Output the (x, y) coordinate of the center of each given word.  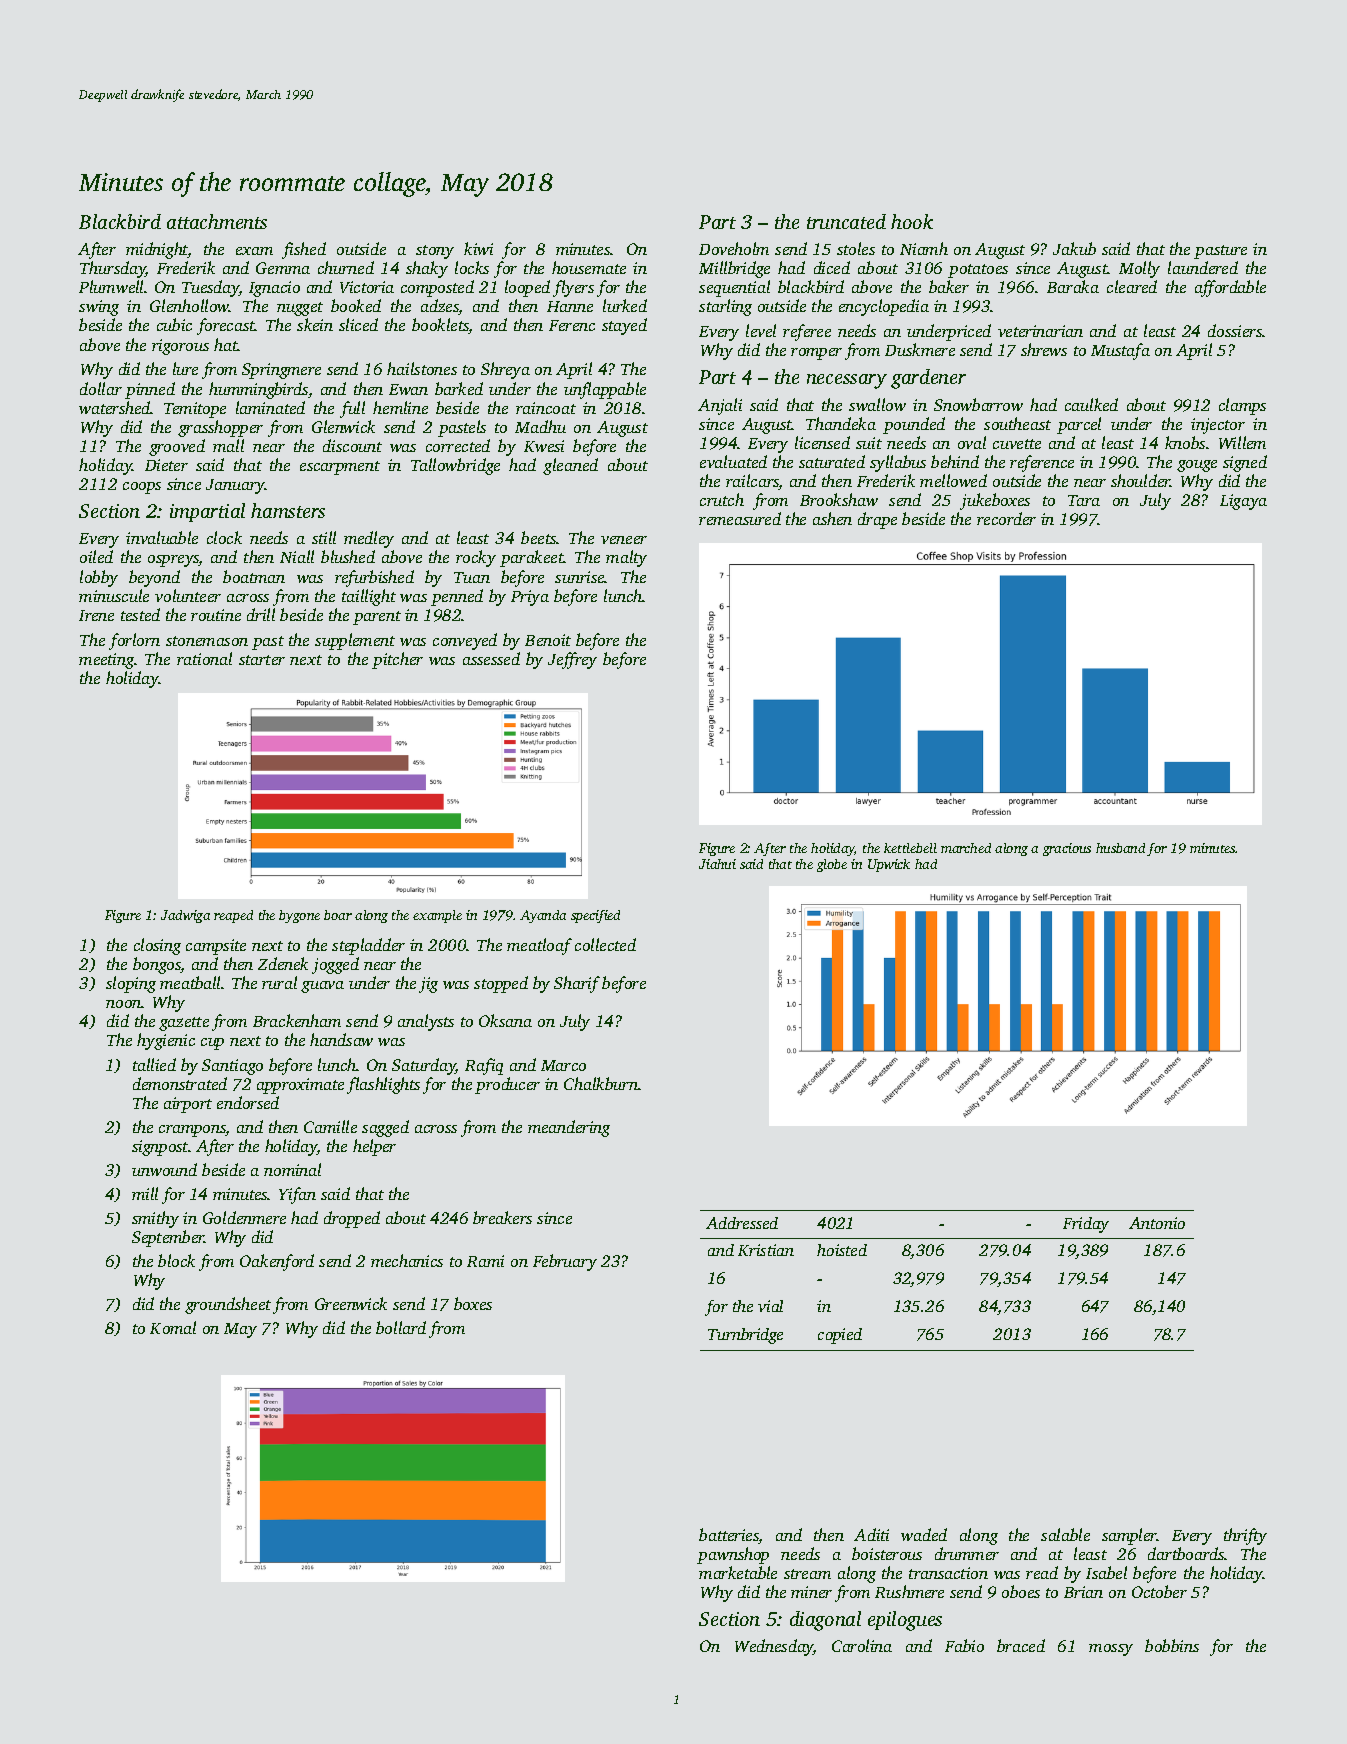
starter (262, 660)
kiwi (478, 248)
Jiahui (717, 864)
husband (1120, 848)
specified (595, 916)
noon (124, 1004)
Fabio (964, 1645)
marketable (738, 1572)
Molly (1139, 269)
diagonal (825, 1621)
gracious (1067, 849)
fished (304, 250)
